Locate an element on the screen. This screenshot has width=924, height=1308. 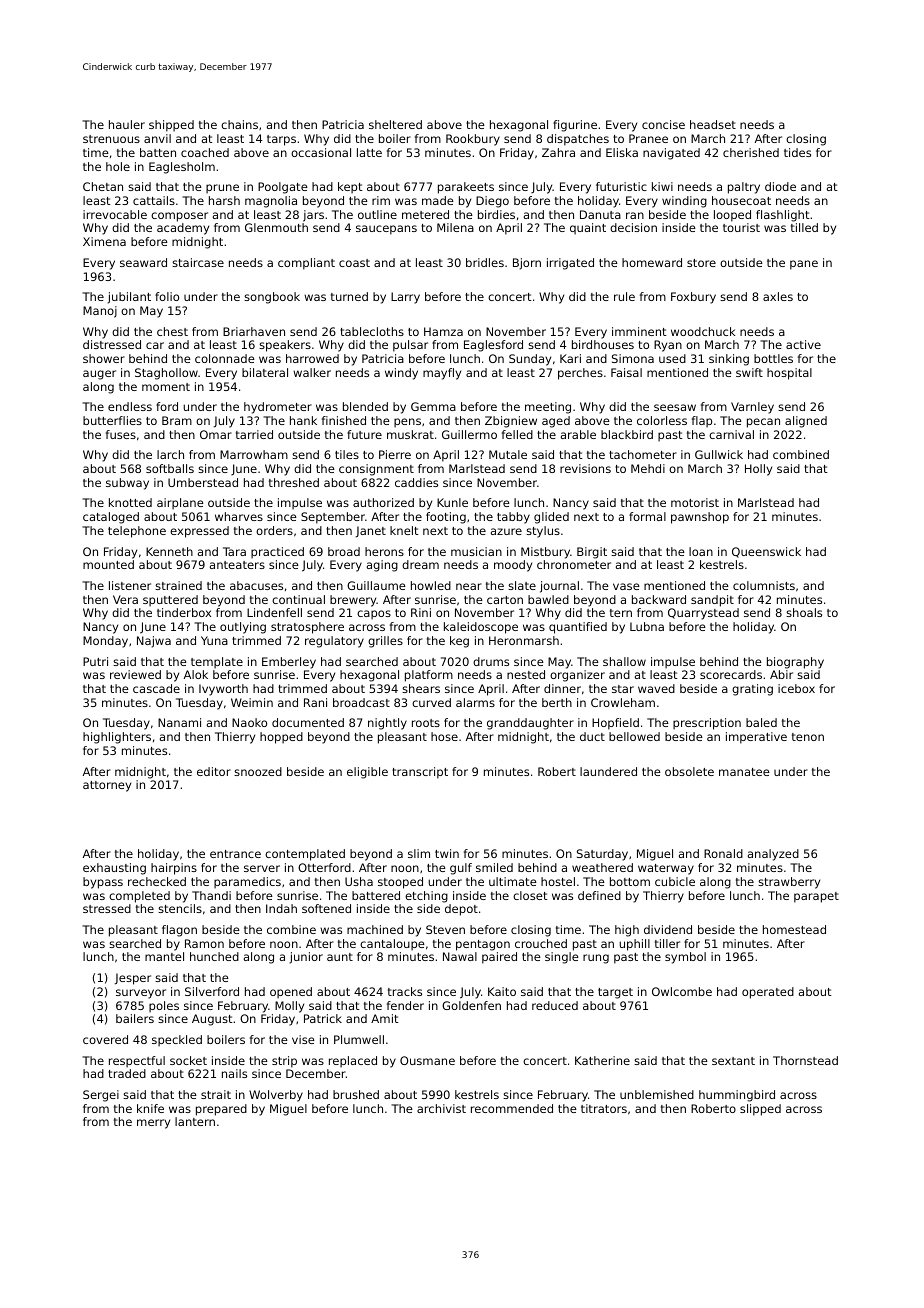
homestead is located at coordinates (794, 929).
